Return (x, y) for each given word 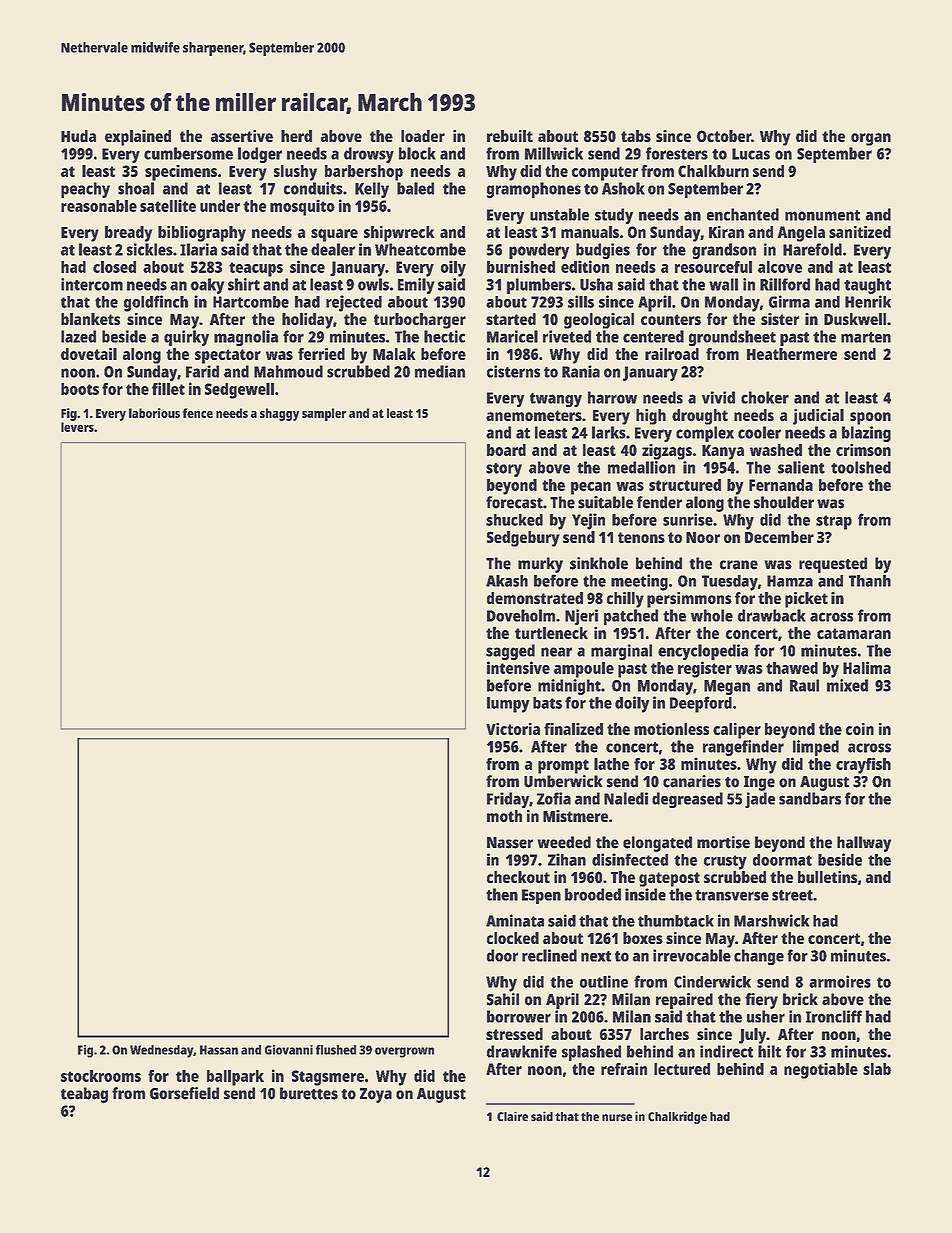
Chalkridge (677, 1117)
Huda (78, 136)
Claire (512, 1116)
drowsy (369, 155)
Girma (789, 301)
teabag (84, 1095)
